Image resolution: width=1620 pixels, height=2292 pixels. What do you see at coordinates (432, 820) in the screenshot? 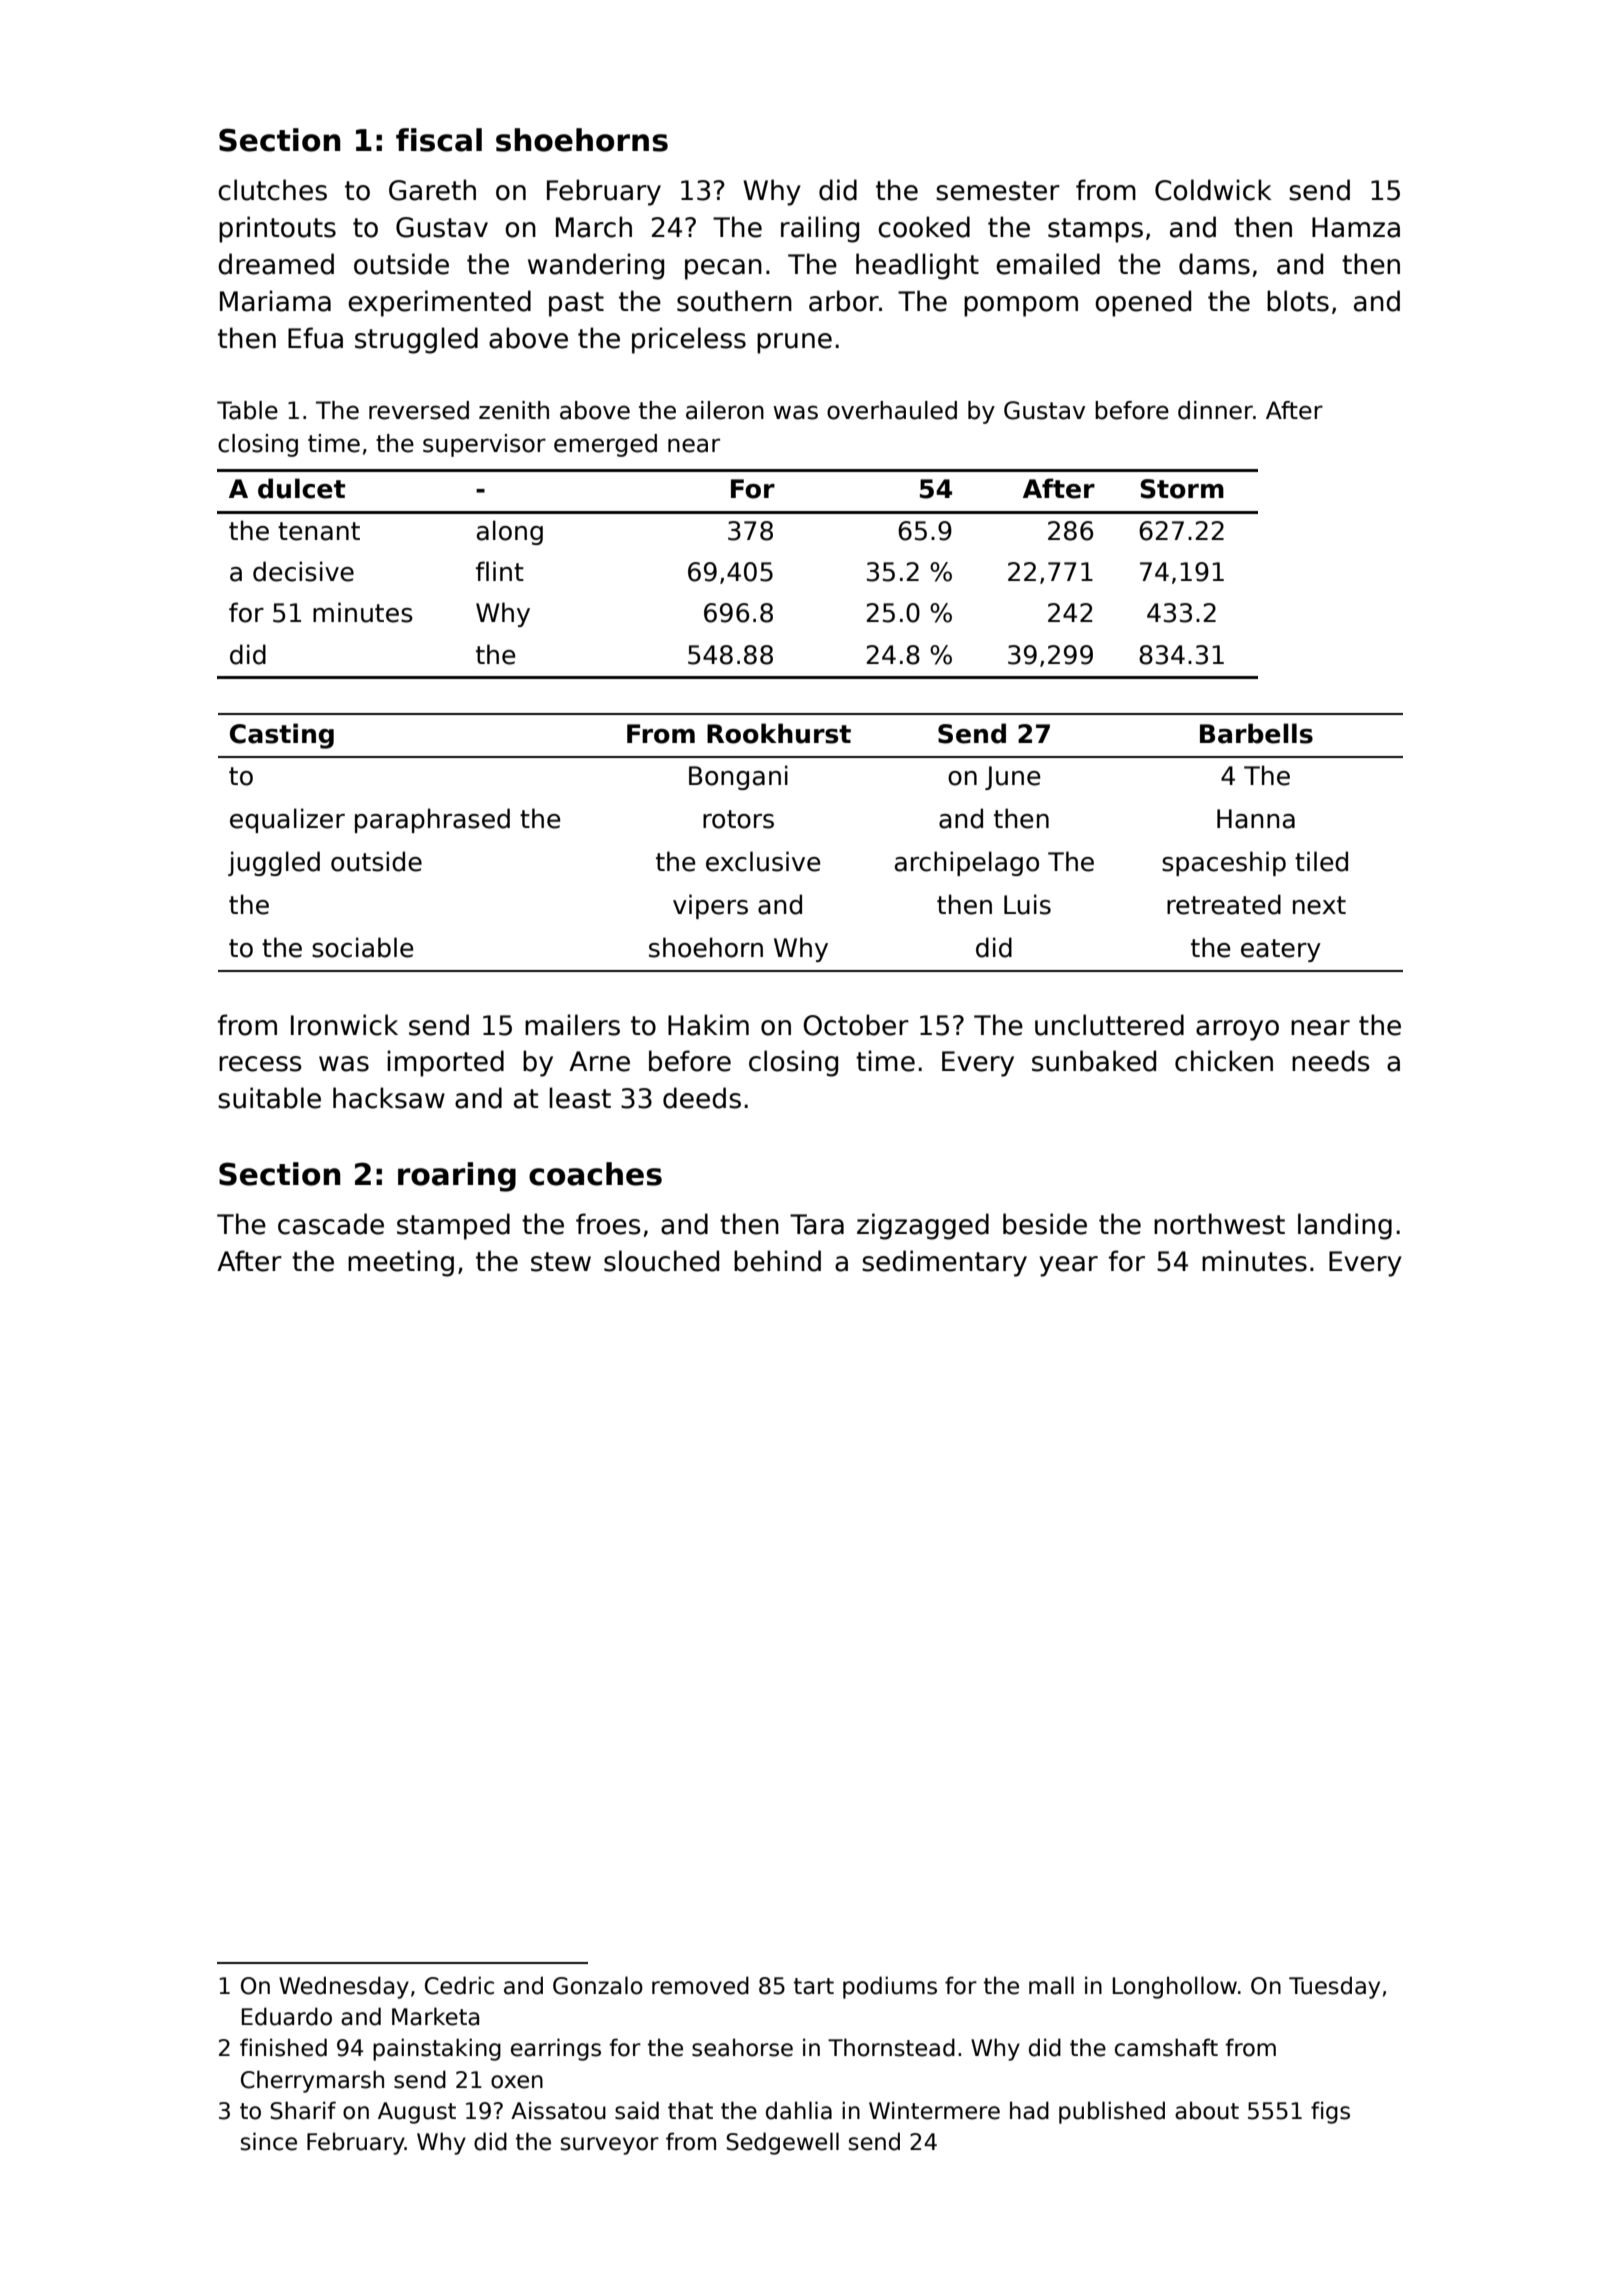
I see `paraphrased` at bounding box center [432, 820].
